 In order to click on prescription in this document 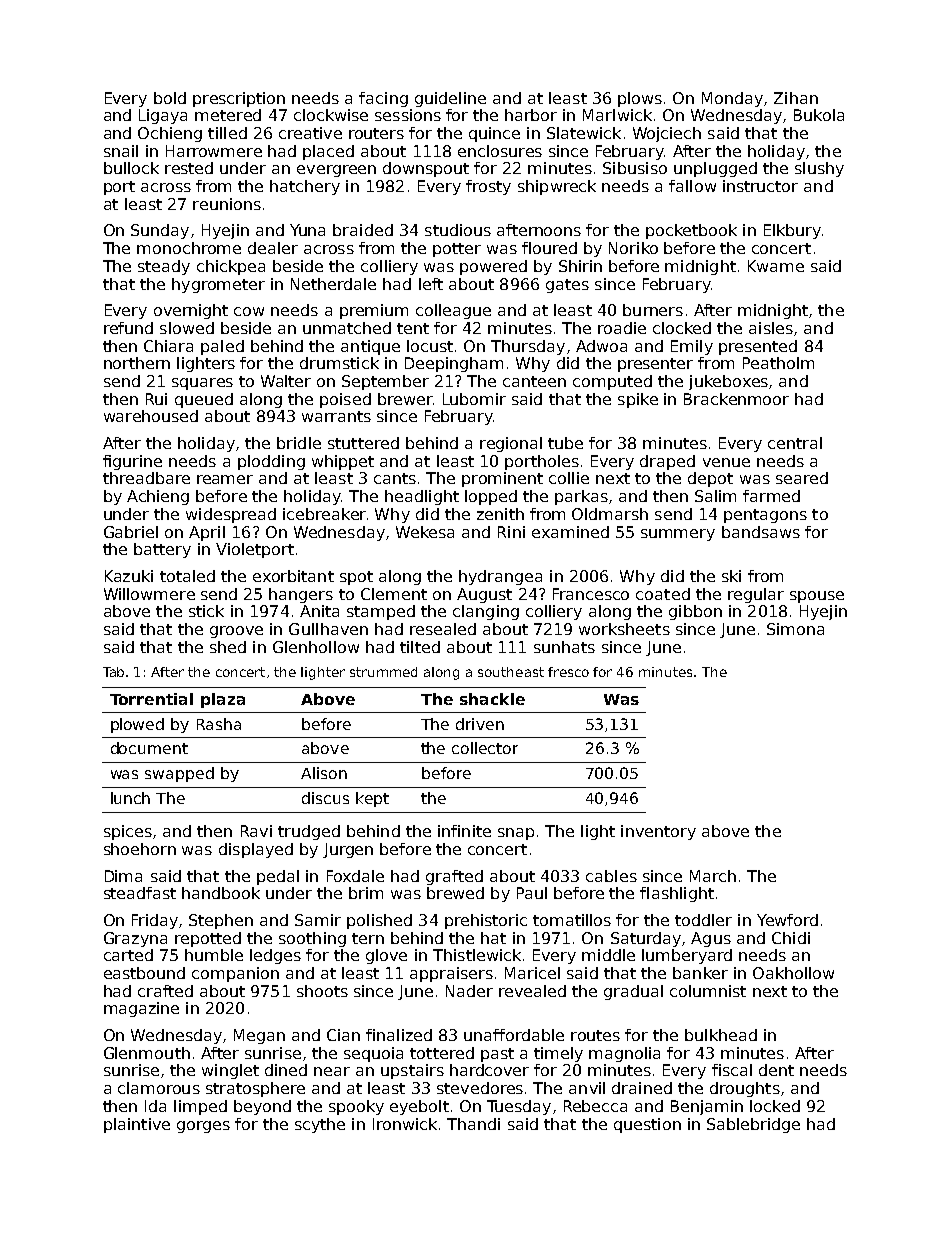, I will do `click(239, 99)`.
